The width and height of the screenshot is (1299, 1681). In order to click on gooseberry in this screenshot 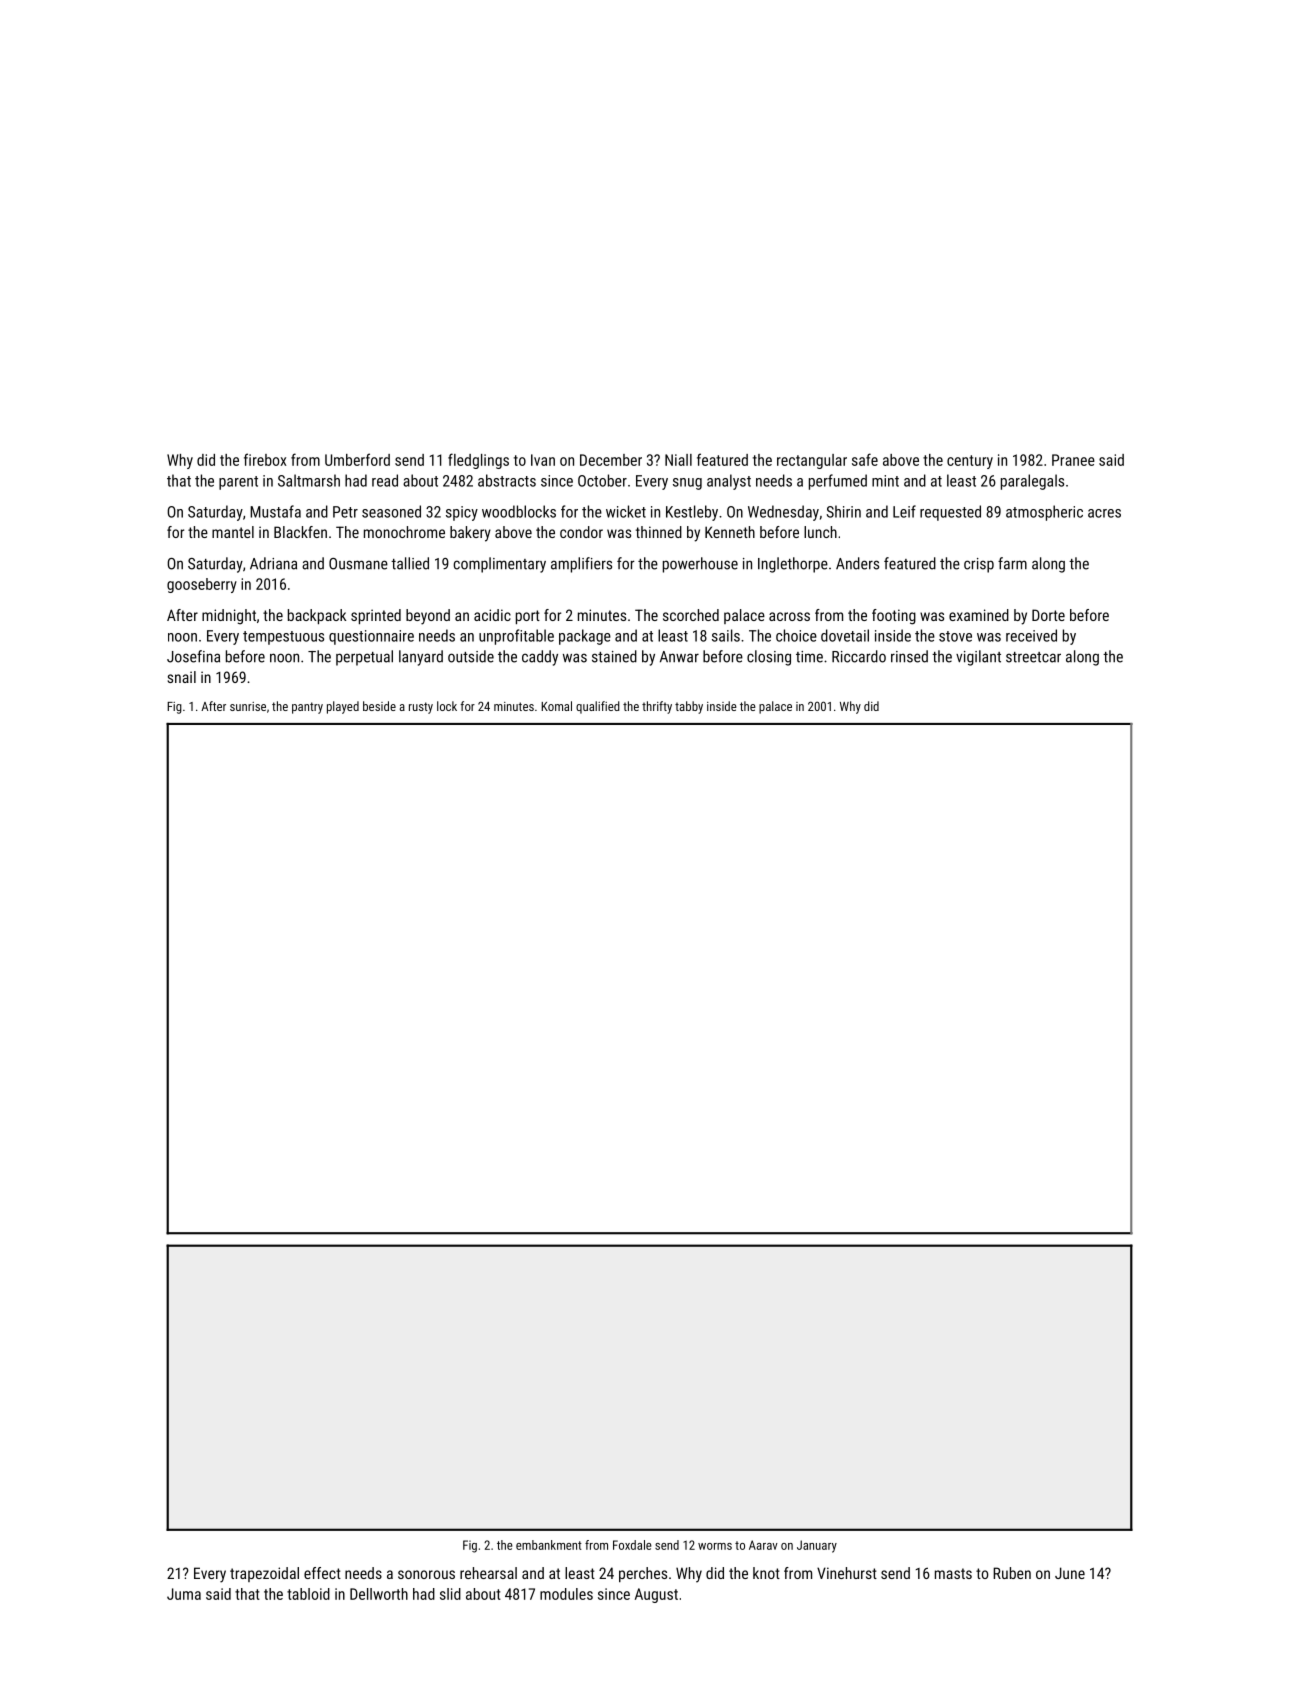, I will do `click(202, 585)`.
